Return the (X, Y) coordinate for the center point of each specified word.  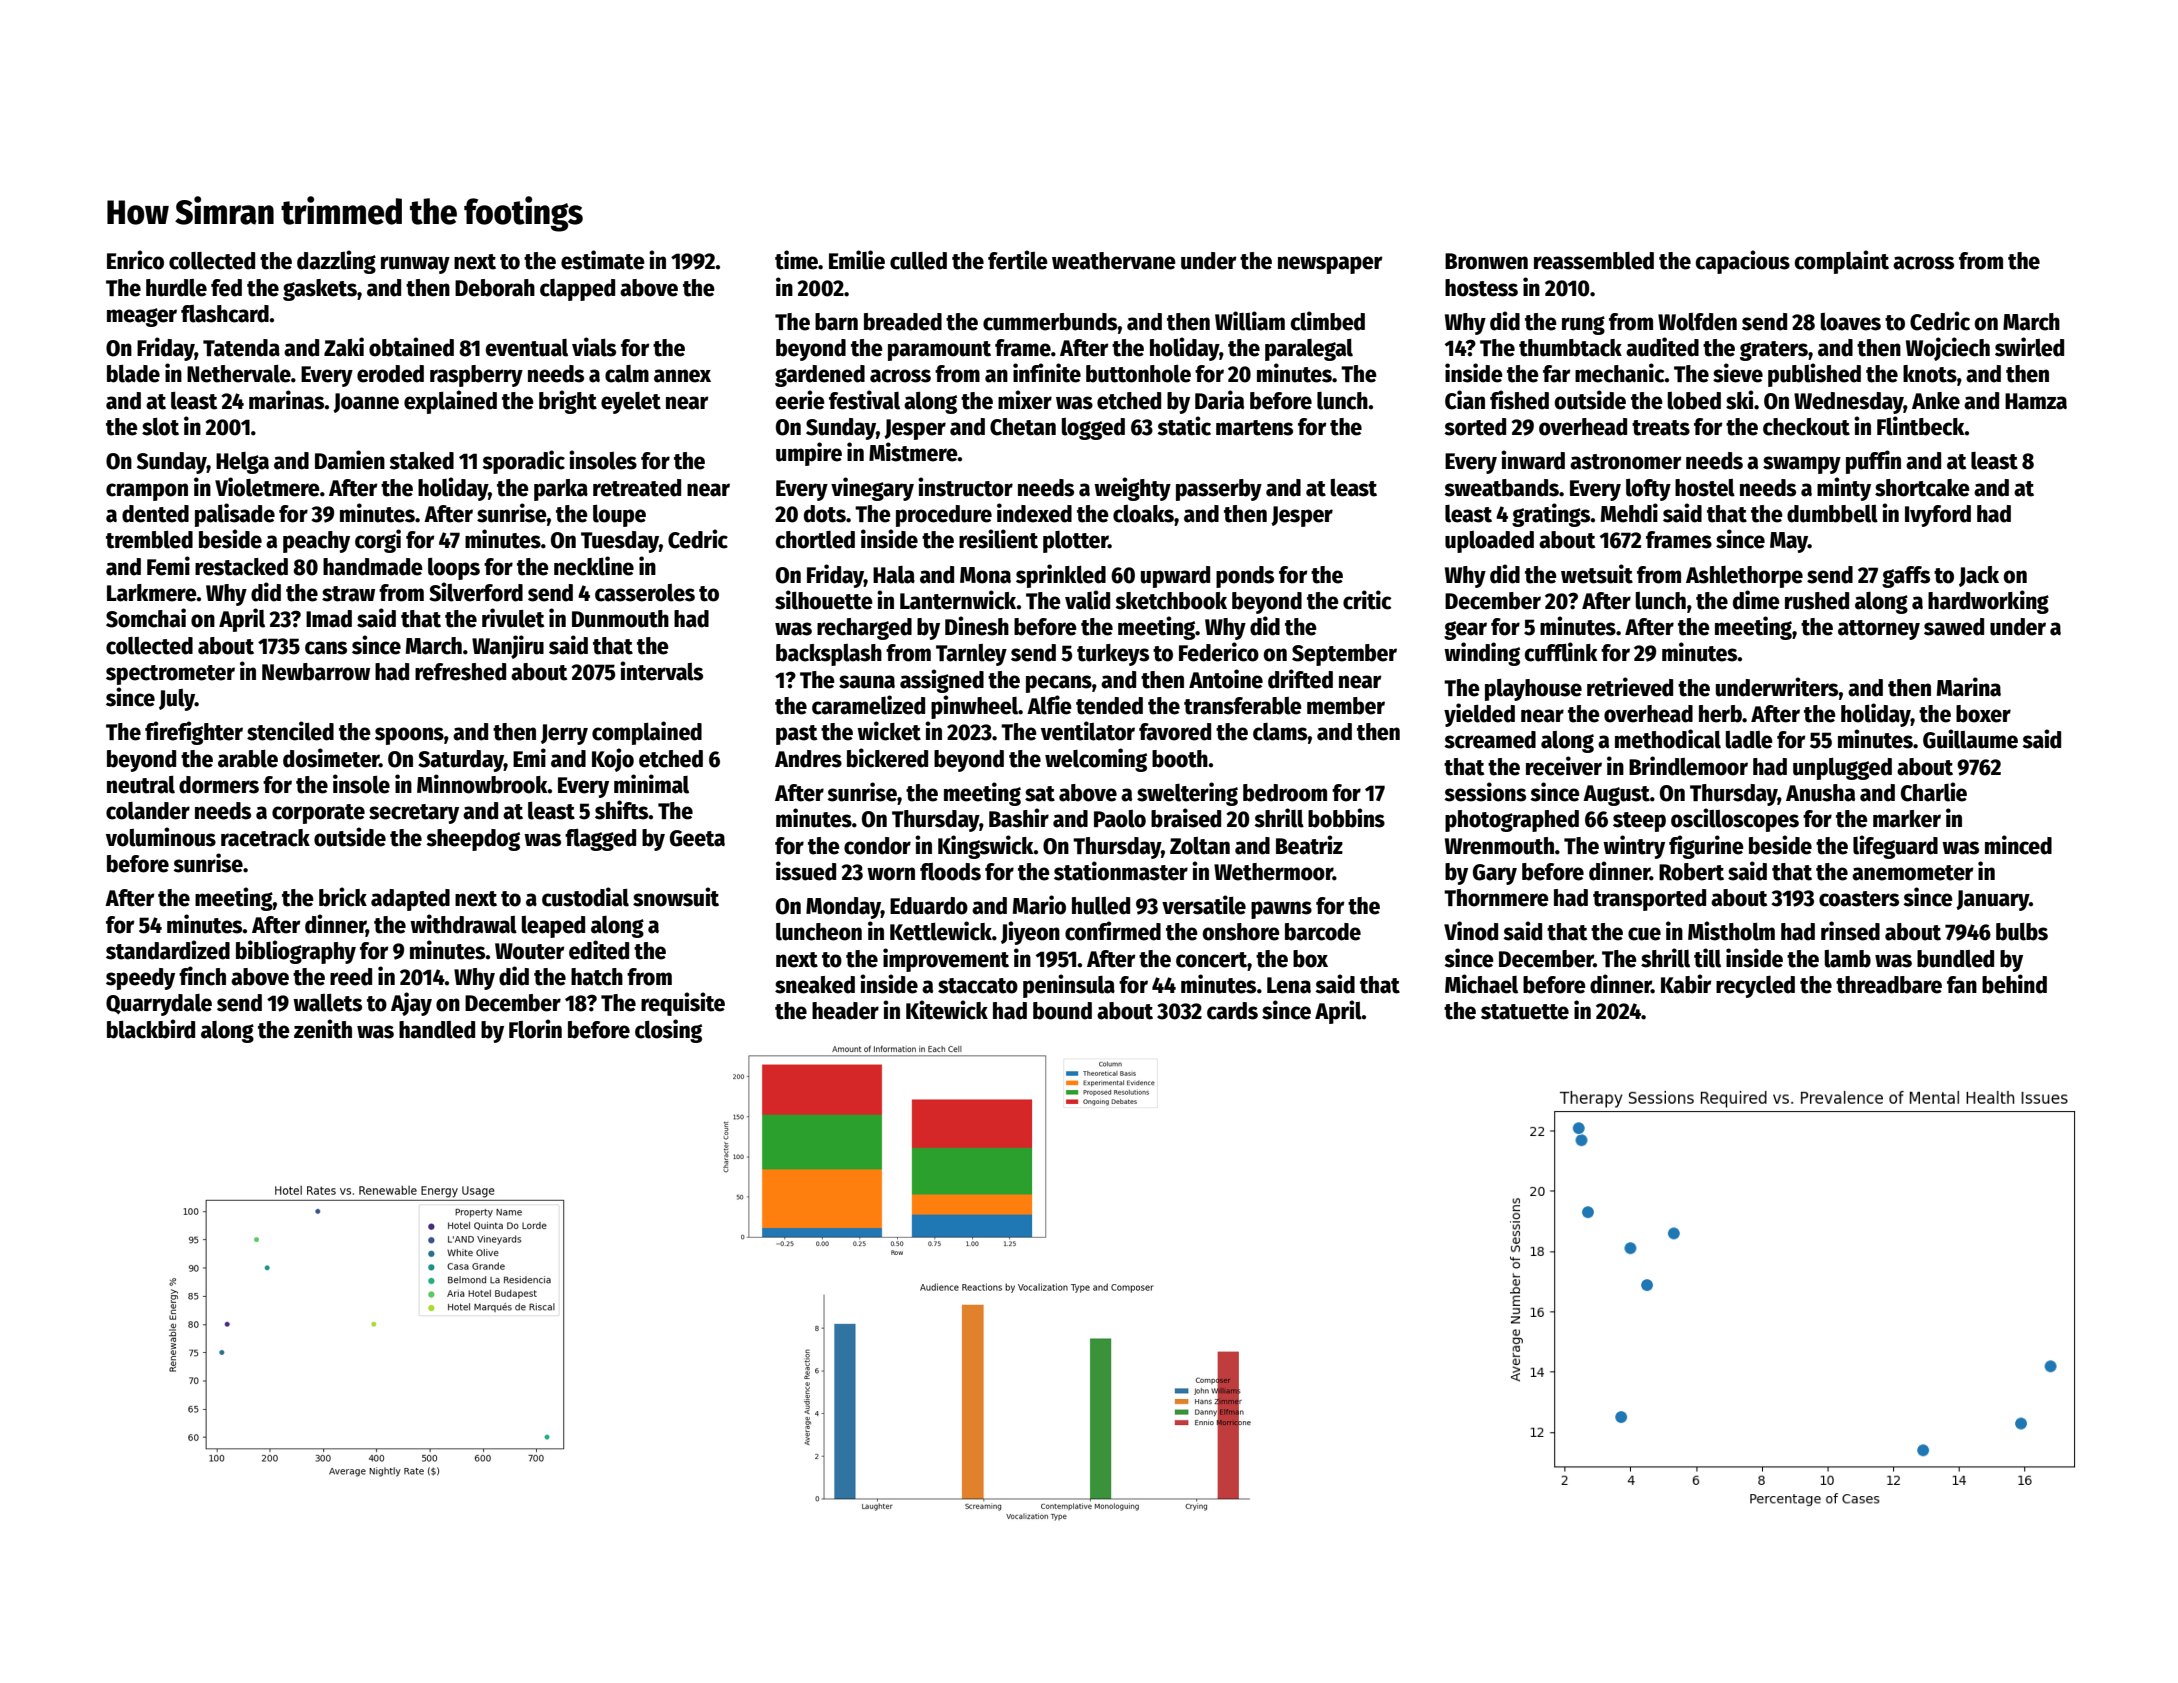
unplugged (1842, 769)
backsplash (829, 655)
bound (1062, 1011)
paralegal (1309, 350)
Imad (329, 619)
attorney (1879, 630)
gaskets (320, 290)
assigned (942, 681)
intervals (661, 671)
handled (437, 1030)
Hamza (2036, 401)
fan (1962, 985)
